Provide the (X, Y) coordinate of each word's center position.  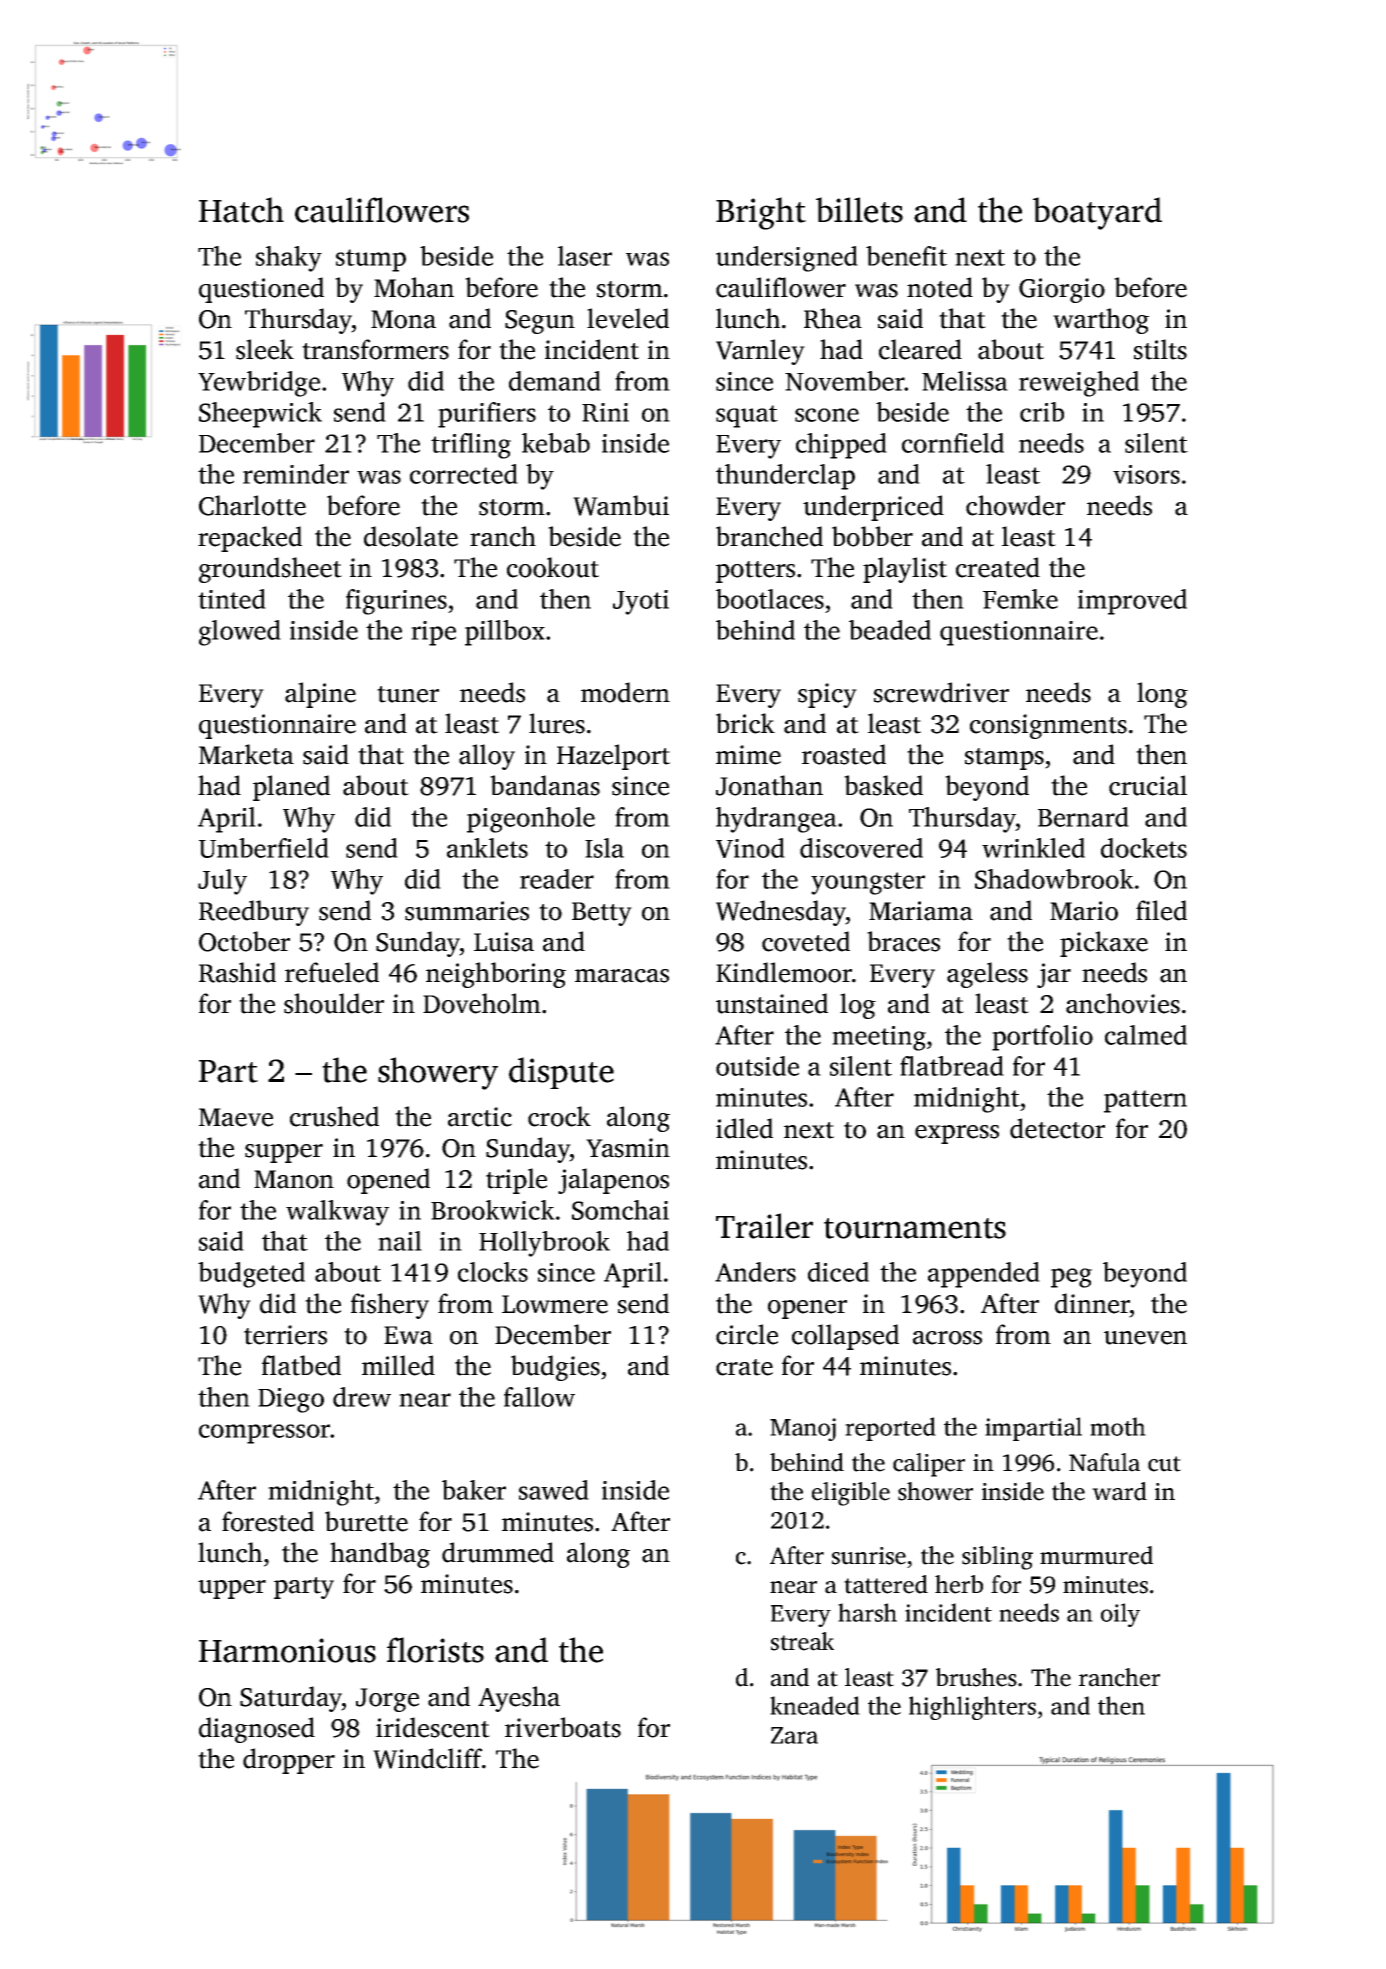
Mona (403, 319)
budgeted (251, 1275)
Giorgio (1062, 290)
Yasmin (628, 1148)
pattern (1145, 1101)
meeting (879, 1038)
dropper (289, 1761)
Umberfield (264, 848)
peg (1071, 1278)
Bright (761, 213)
